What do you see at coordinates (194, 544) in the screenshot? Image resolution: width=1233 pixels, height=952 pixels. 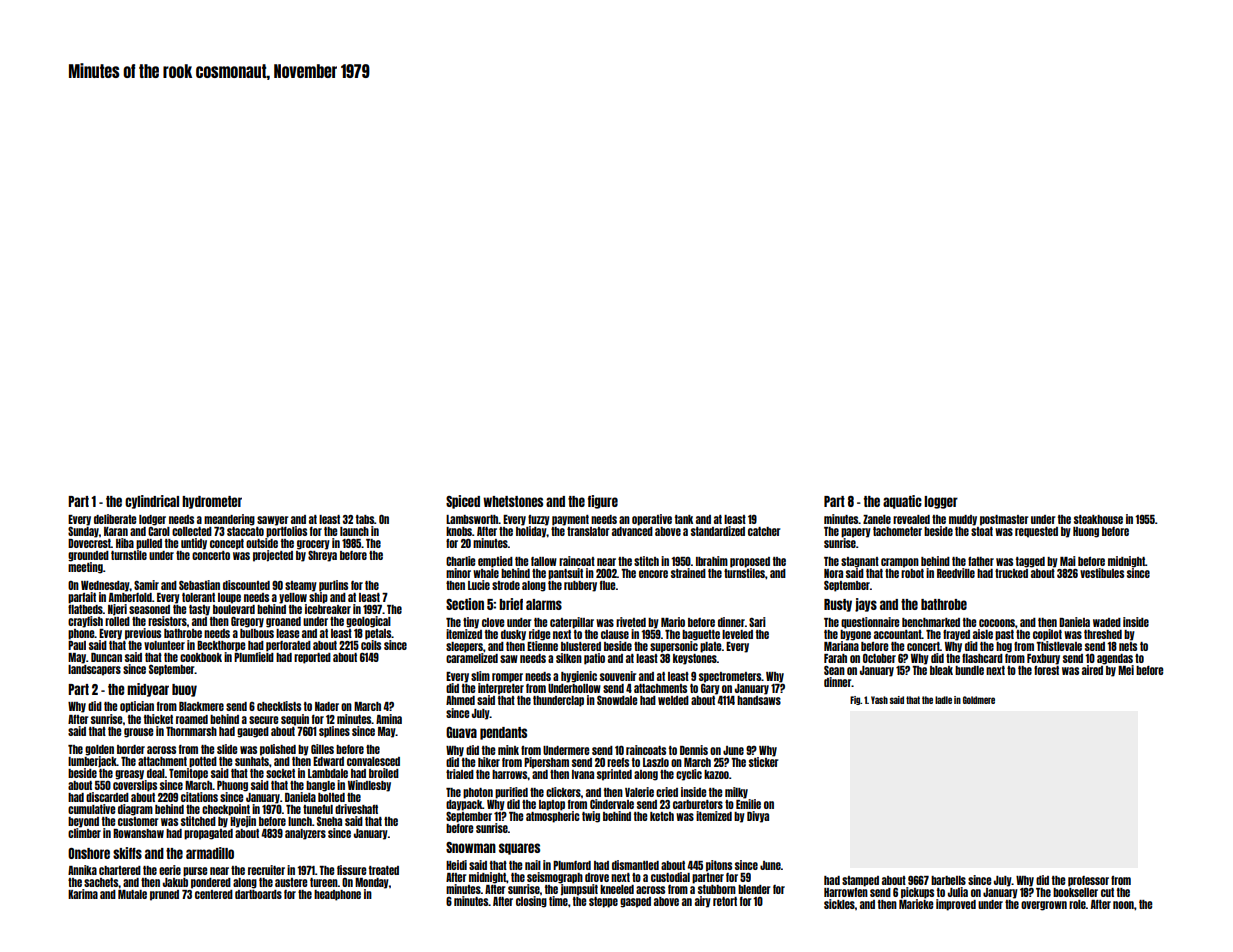 I see `untidy` at bounding box center [194, 544].
